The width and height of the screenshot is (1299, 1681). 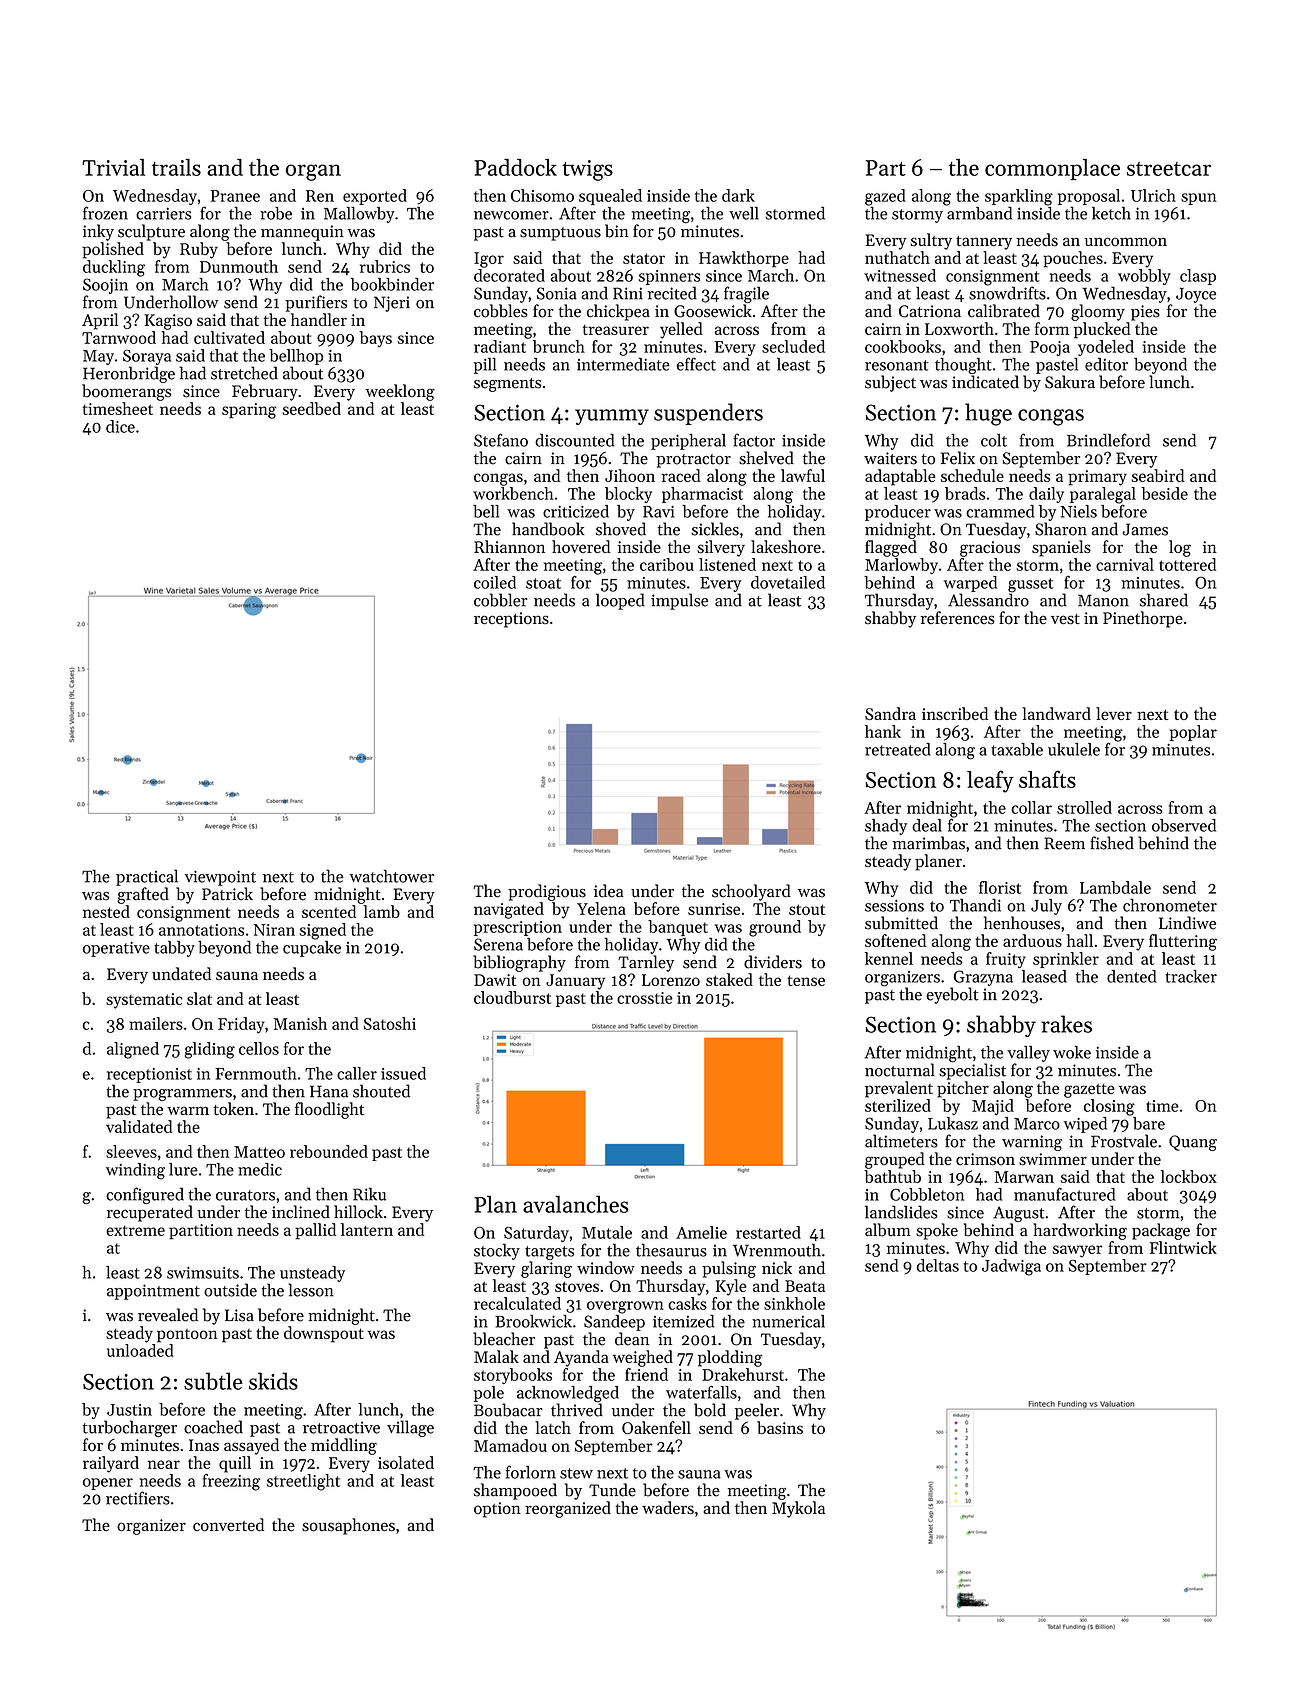 I want to click on dice, so click(x=120, y=426).
